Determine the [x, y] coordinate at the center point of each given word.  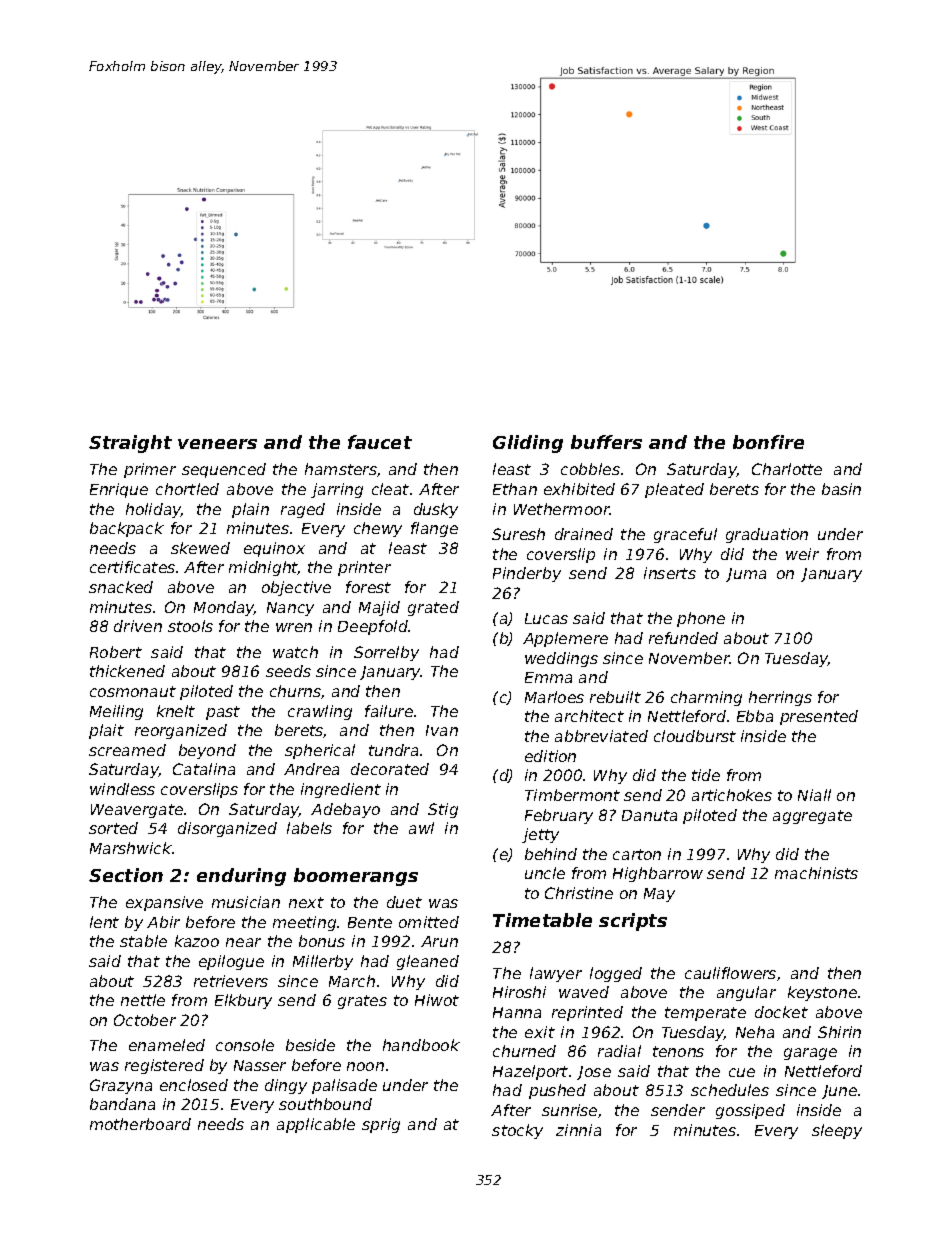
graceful [685, 535]
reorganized [181, 731]
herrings [780, 698]
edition [550, 756]
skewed [200, 548]
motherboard [140, 1124]
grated [433, 608]
